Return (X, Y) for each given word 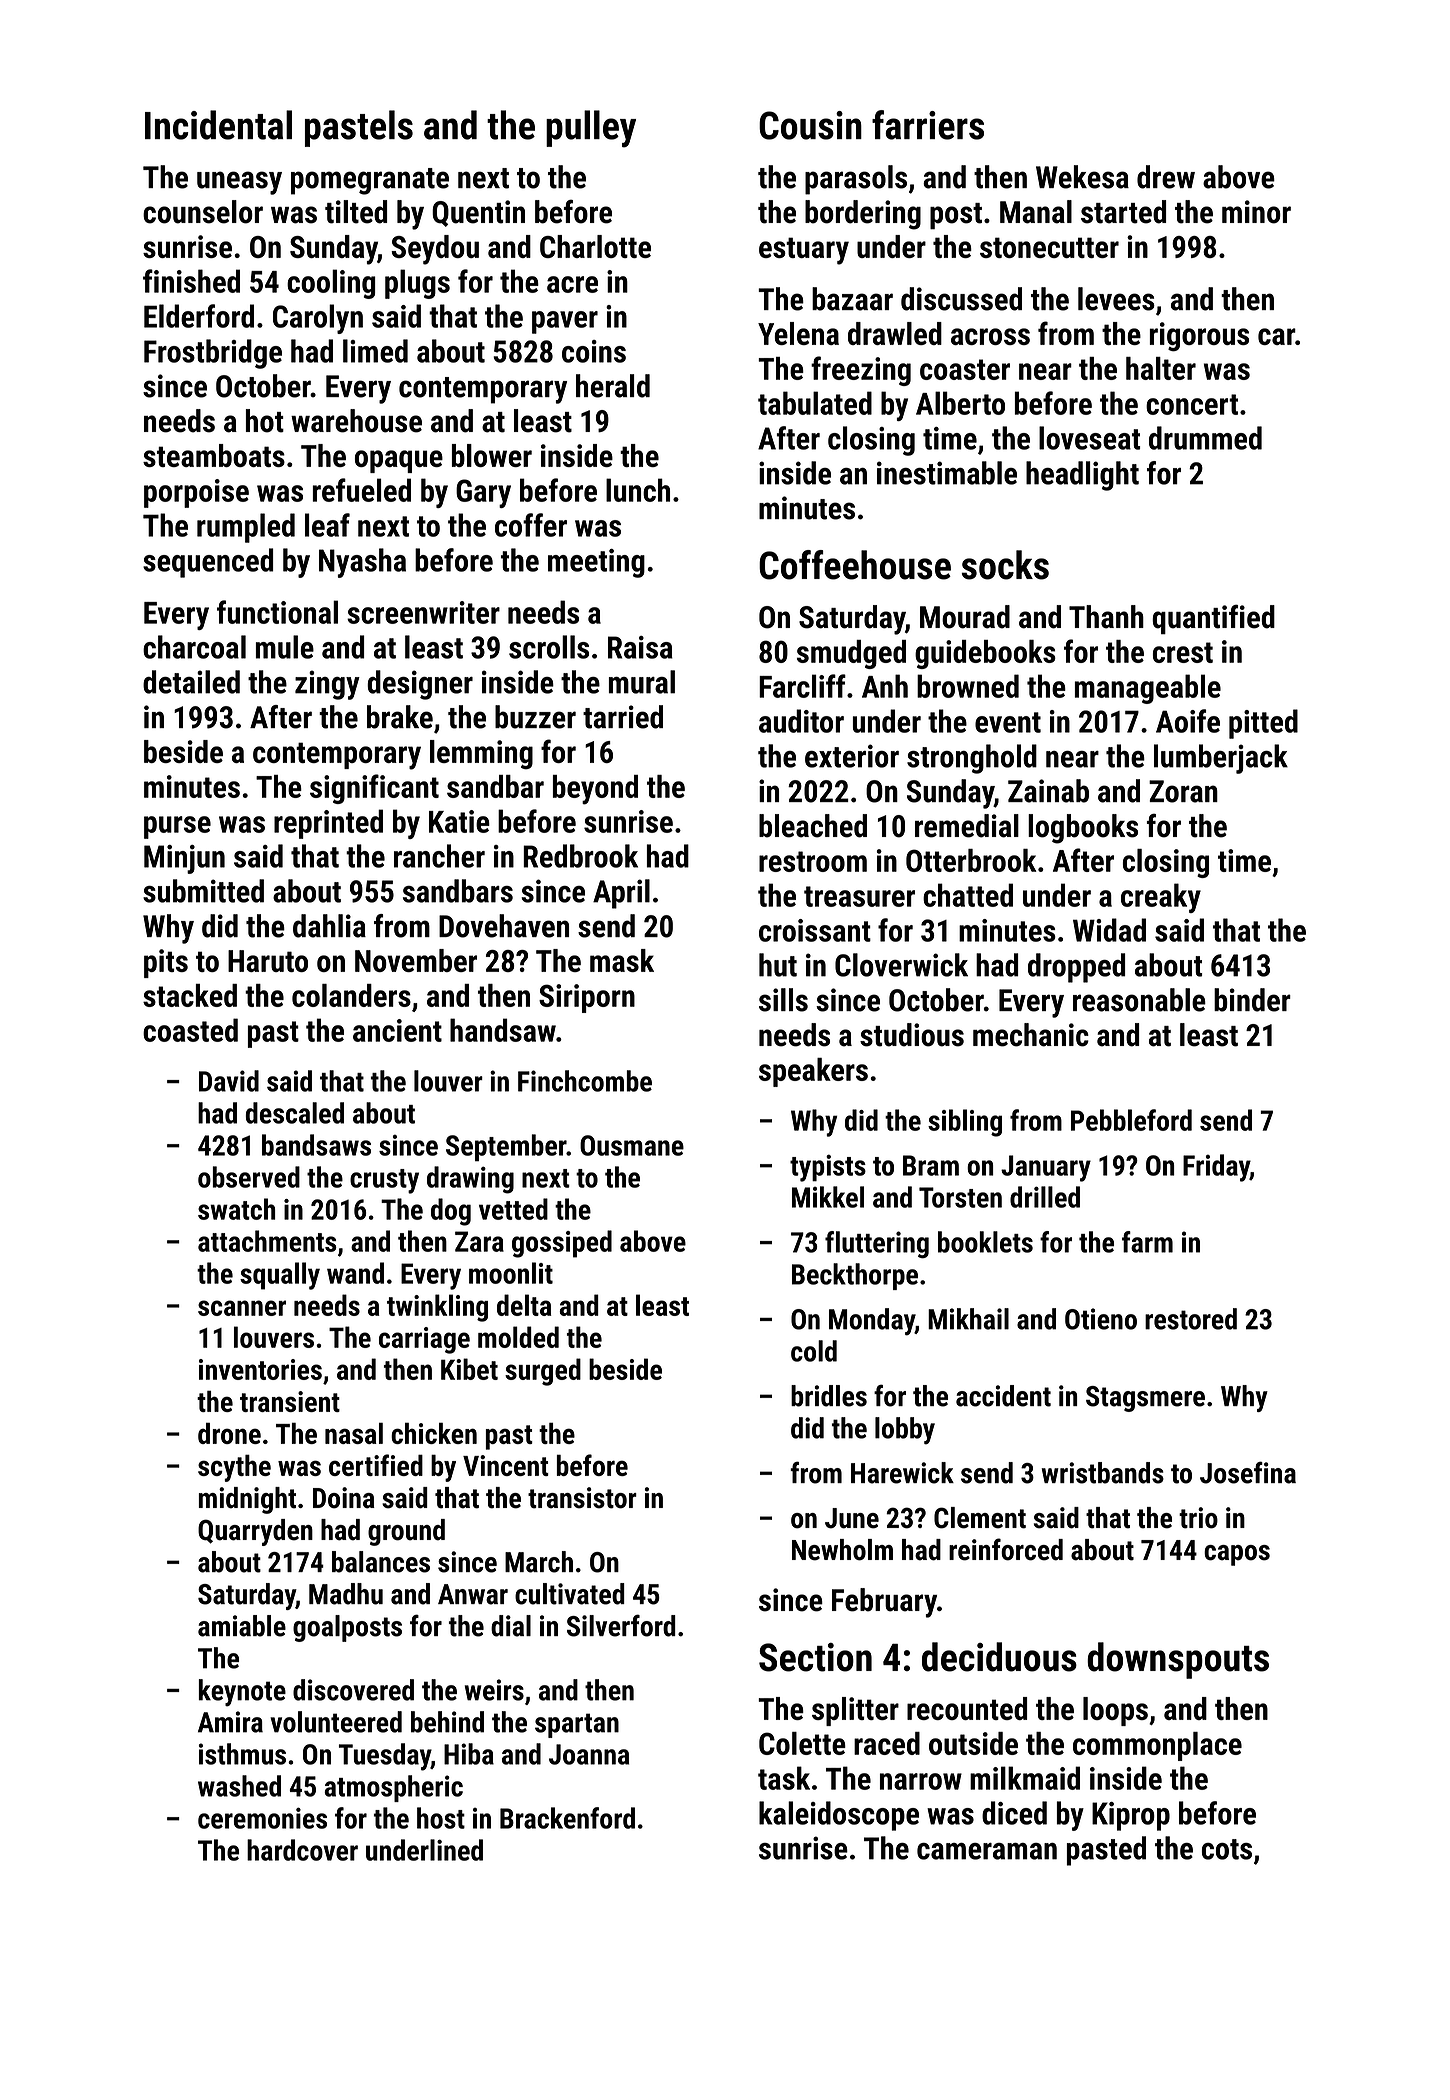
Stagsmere (1145, 1399)
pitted (1263, 724)
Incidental (218, 125)
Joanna (589, 1754)
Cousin (810, 125)
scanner (242, 1308)
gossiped (562, 1244)
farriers (928, 125)
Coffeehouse (855, 565)
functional (277, 612)
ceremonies (262, 1818)
